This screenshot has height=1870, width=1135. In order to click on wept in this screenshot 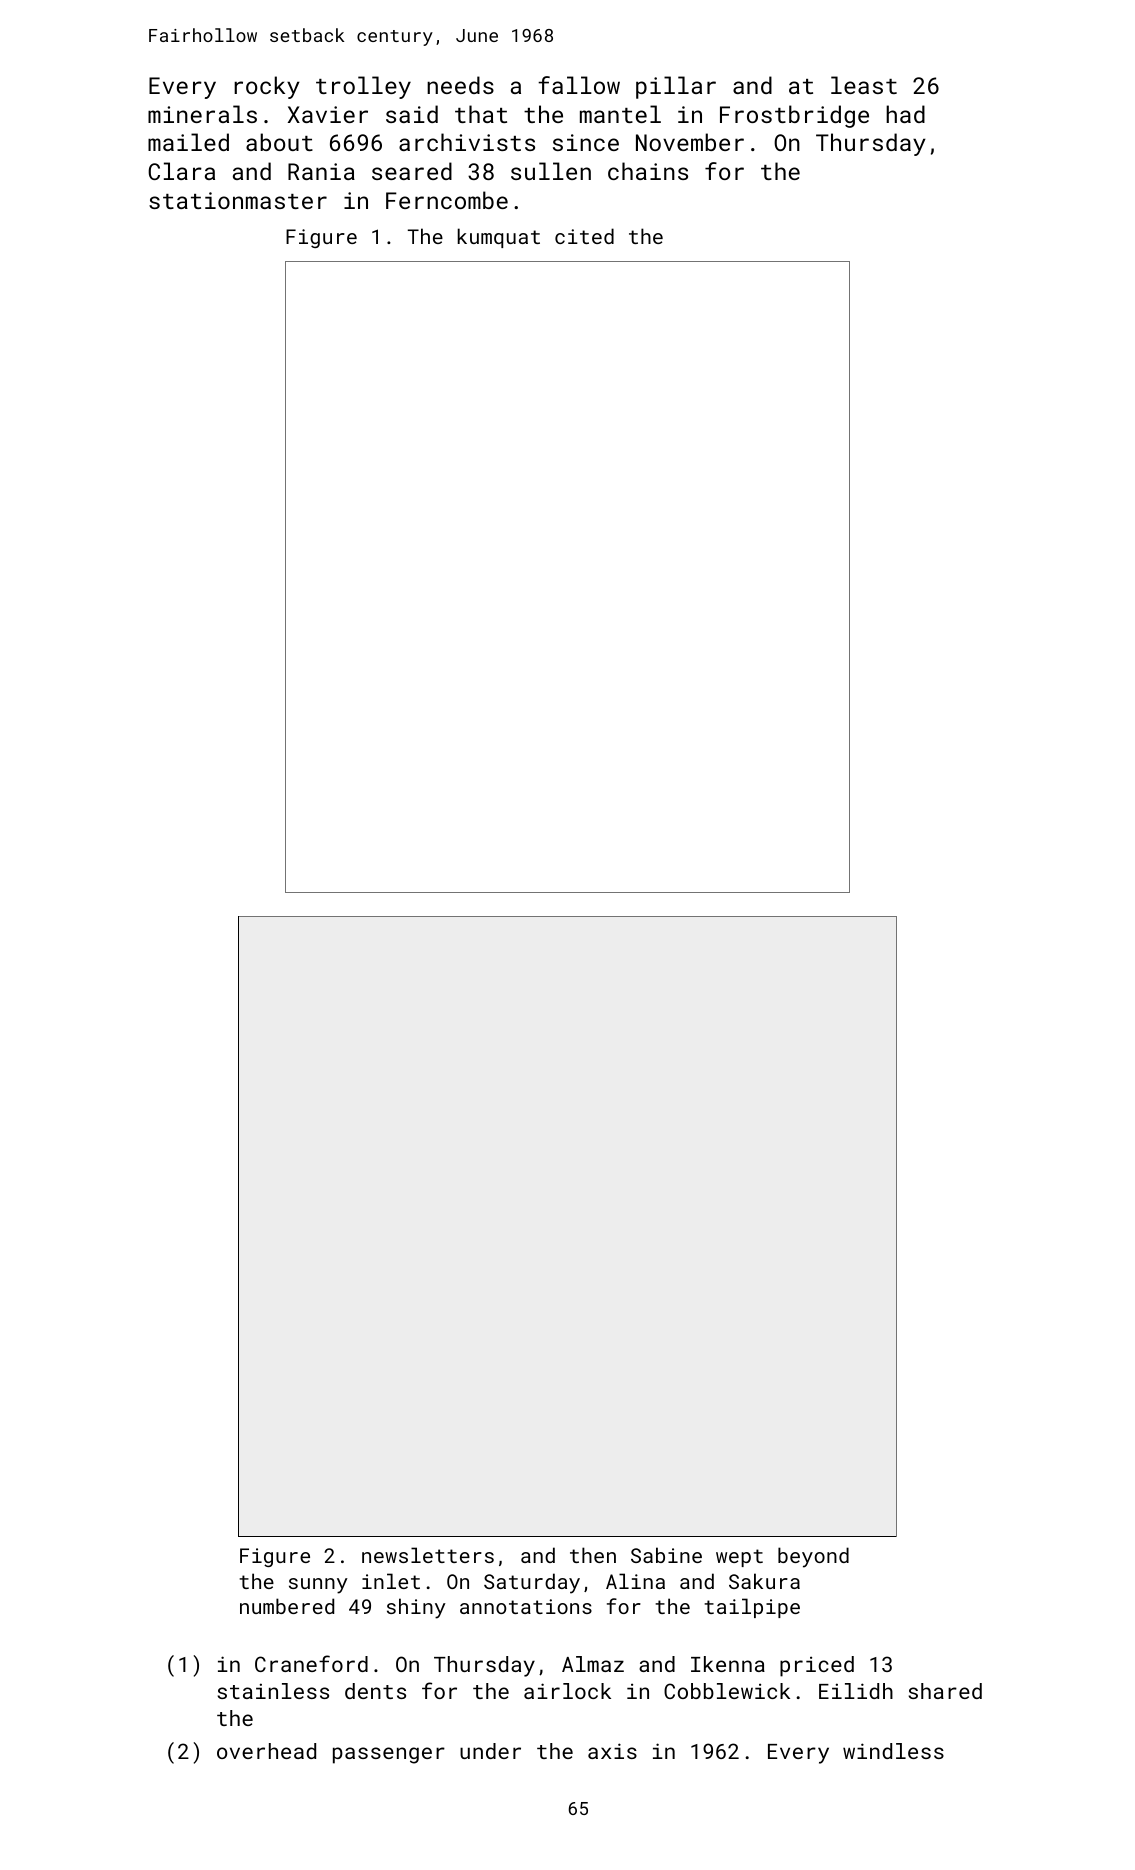, I will do `click(739, 1558)`.
